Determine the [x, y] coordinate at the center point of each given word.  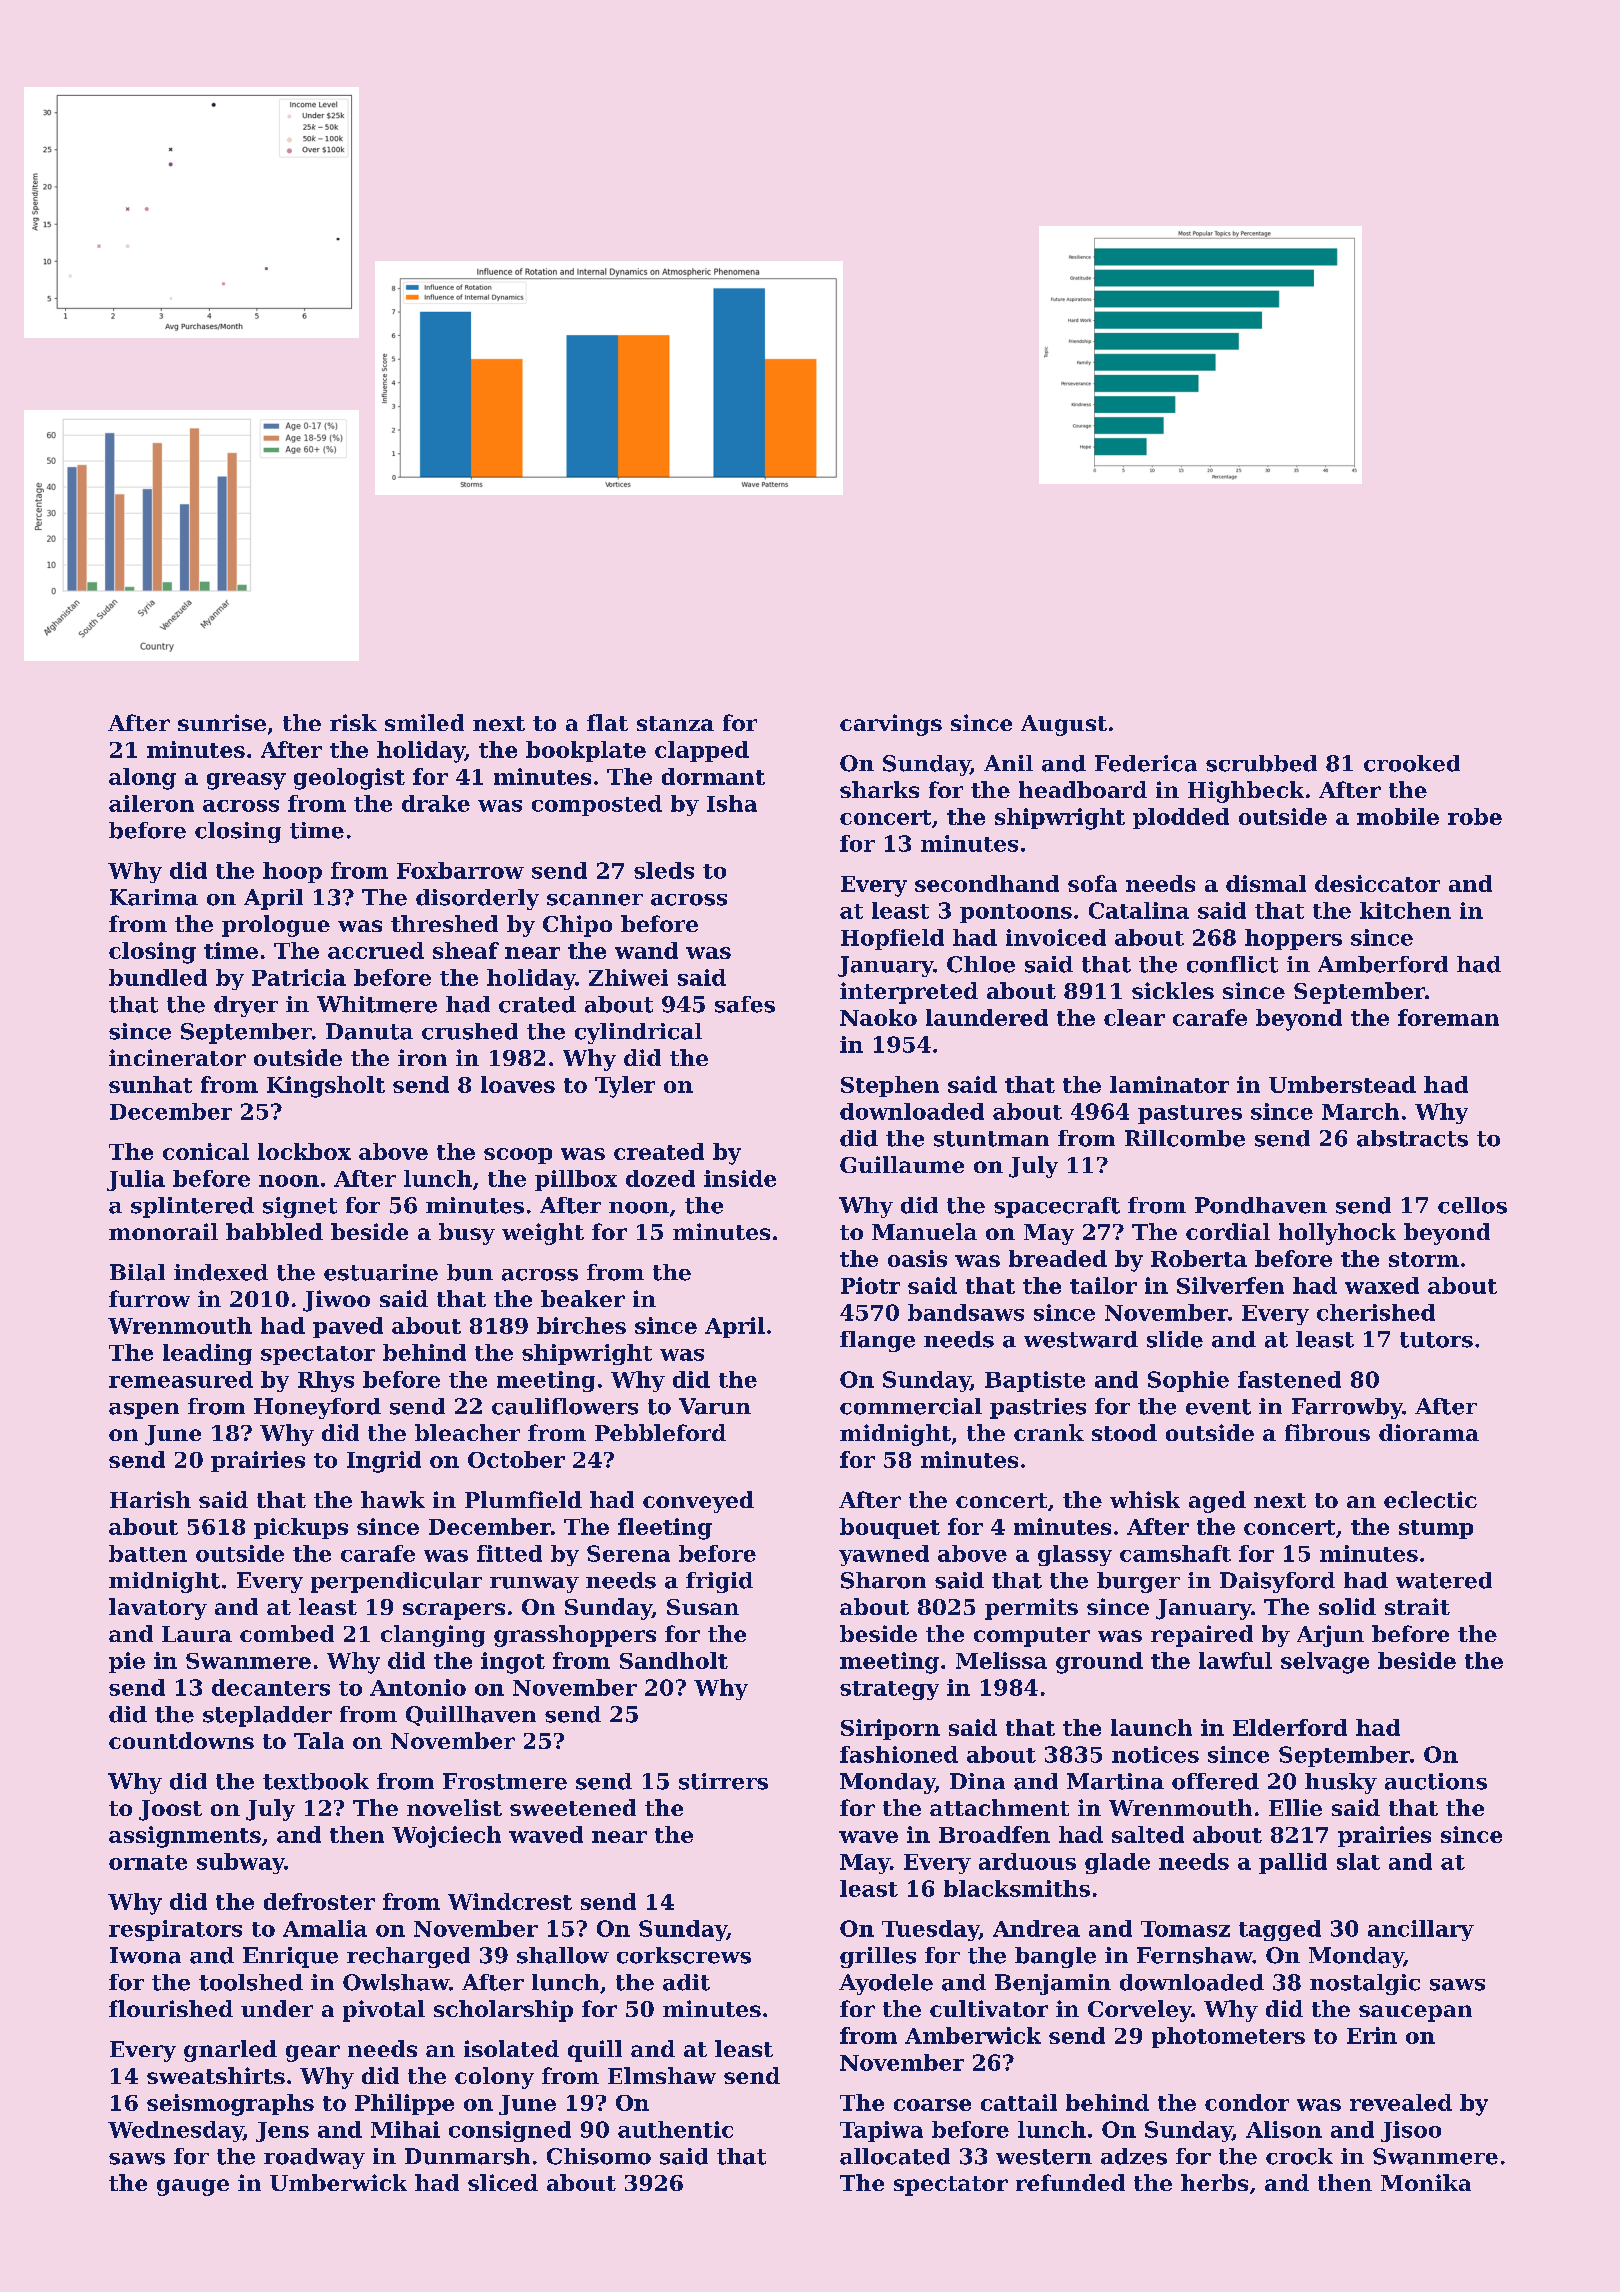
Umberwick [338, 2182]
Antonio [418, 1687]
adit [686, 1982]
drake [436, 803]
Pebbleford [660, 1432]
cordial [1228, 1231]
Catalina [1139, 910]
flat [607, 722]
